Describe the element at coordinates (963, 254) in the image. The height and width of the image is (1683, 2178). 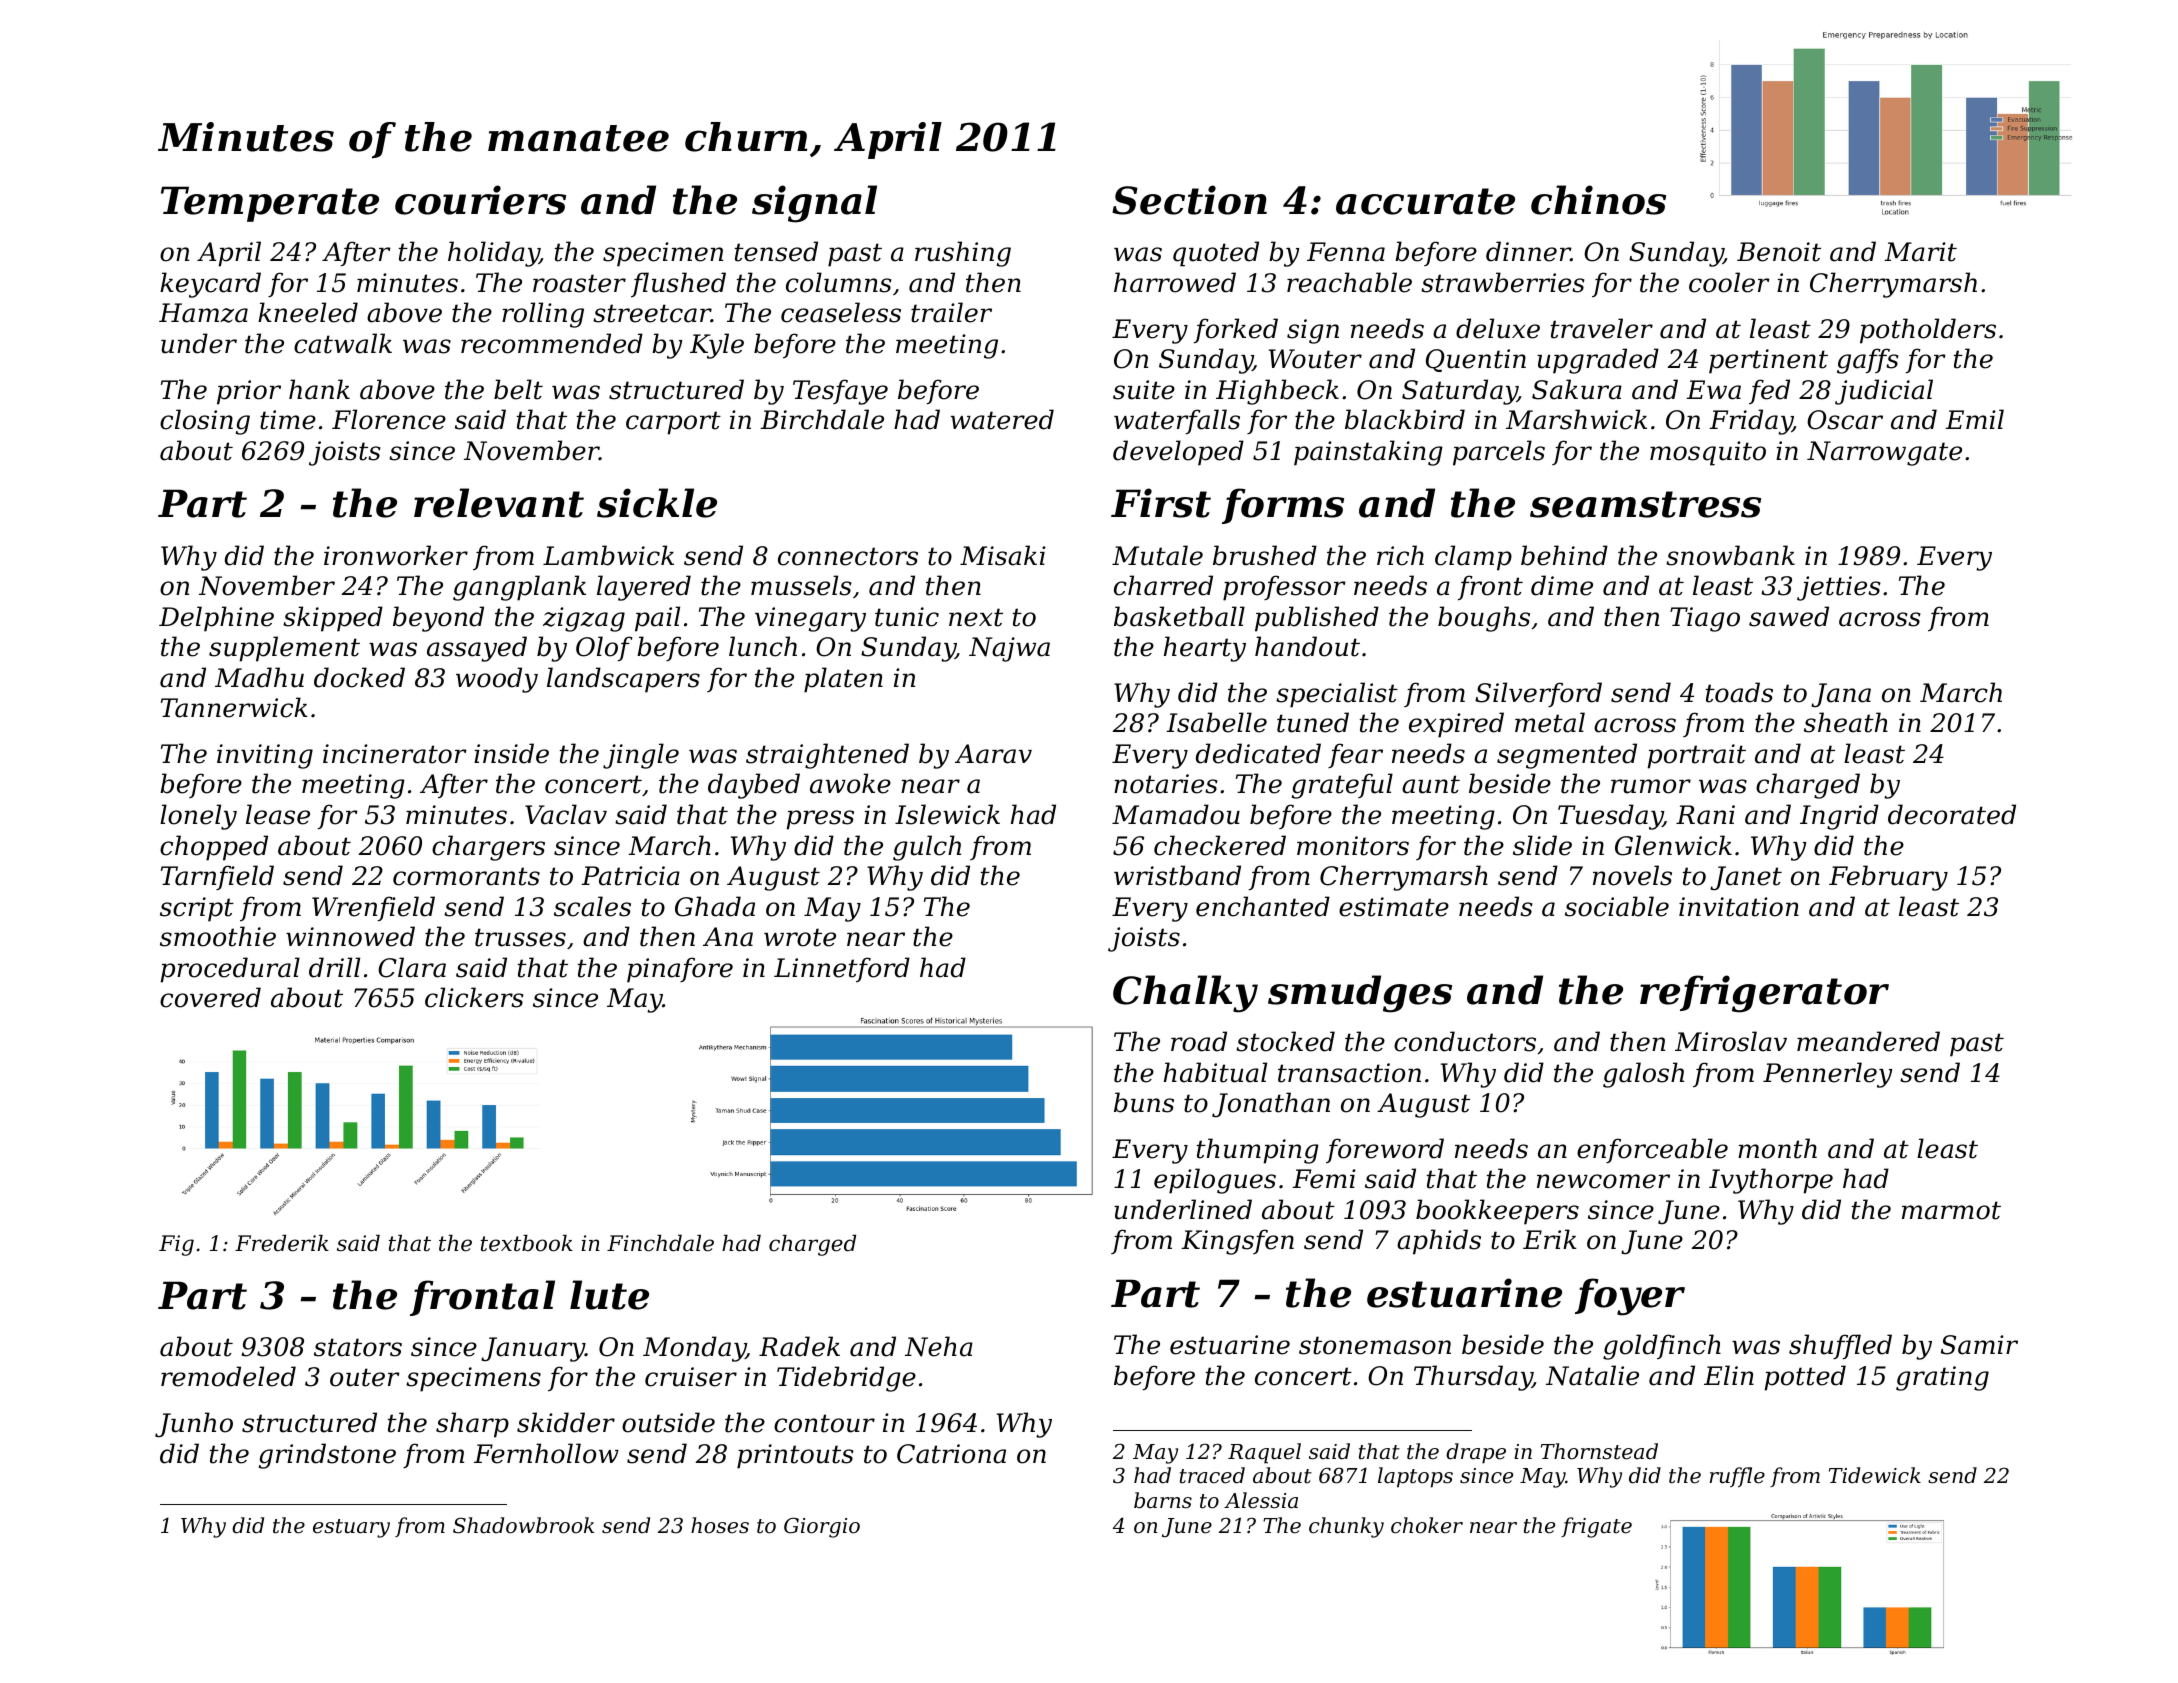
I see `rushing` at that location.
